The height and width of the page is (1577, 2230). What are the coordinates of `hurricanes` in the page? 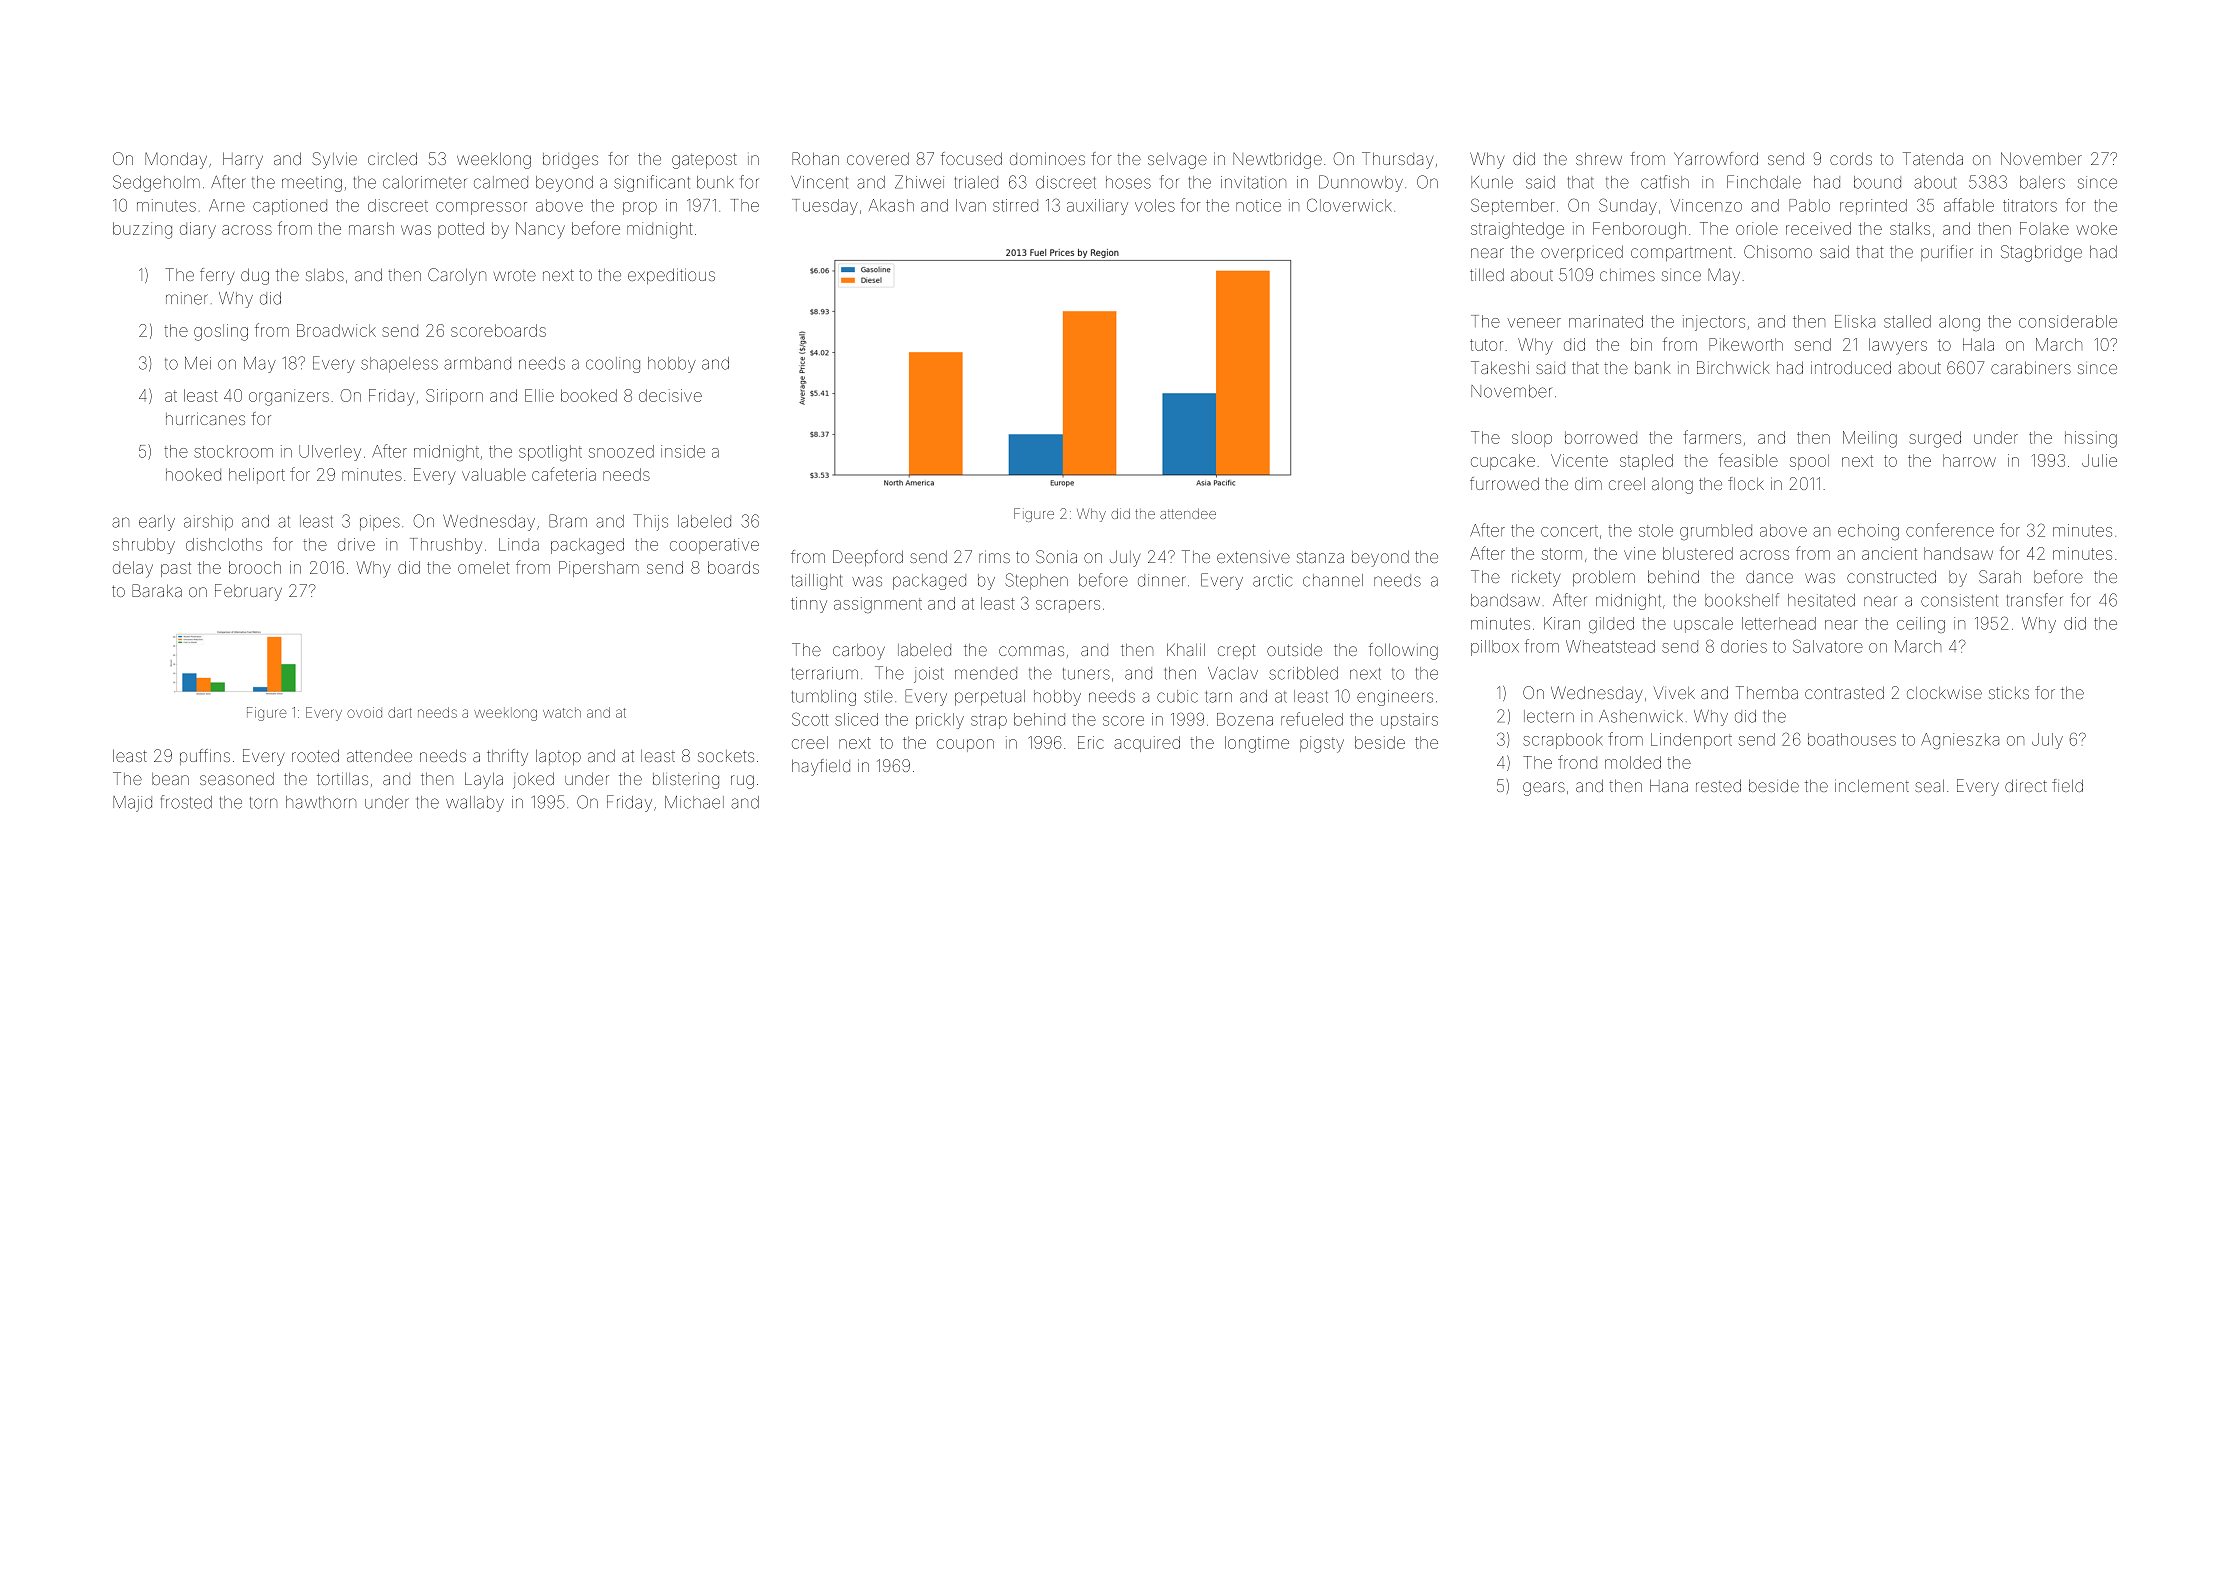 It's located at (205, 418).
